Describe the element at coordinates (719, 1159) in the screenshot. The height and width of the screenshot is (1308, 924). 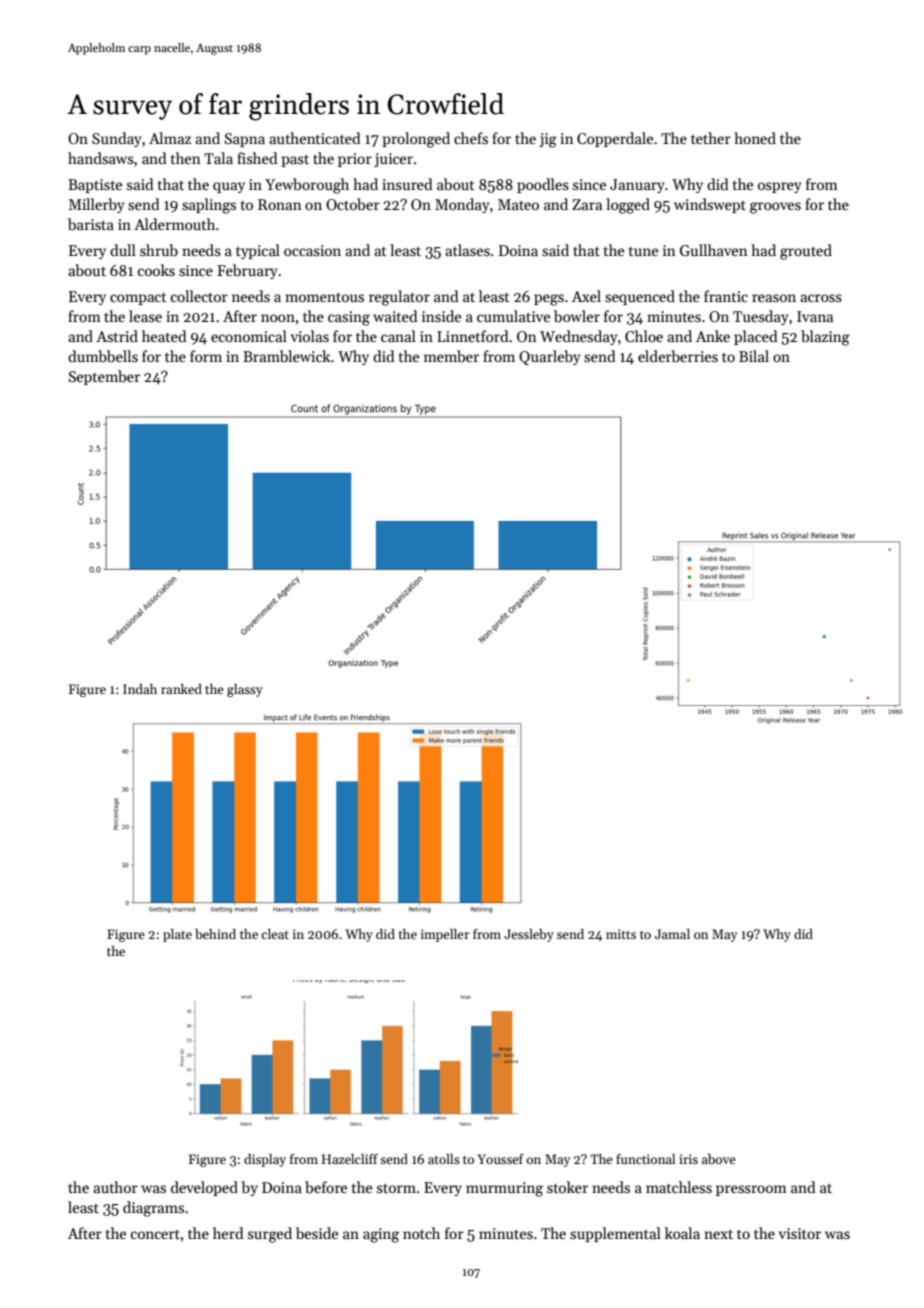
I see `above` at that location.
